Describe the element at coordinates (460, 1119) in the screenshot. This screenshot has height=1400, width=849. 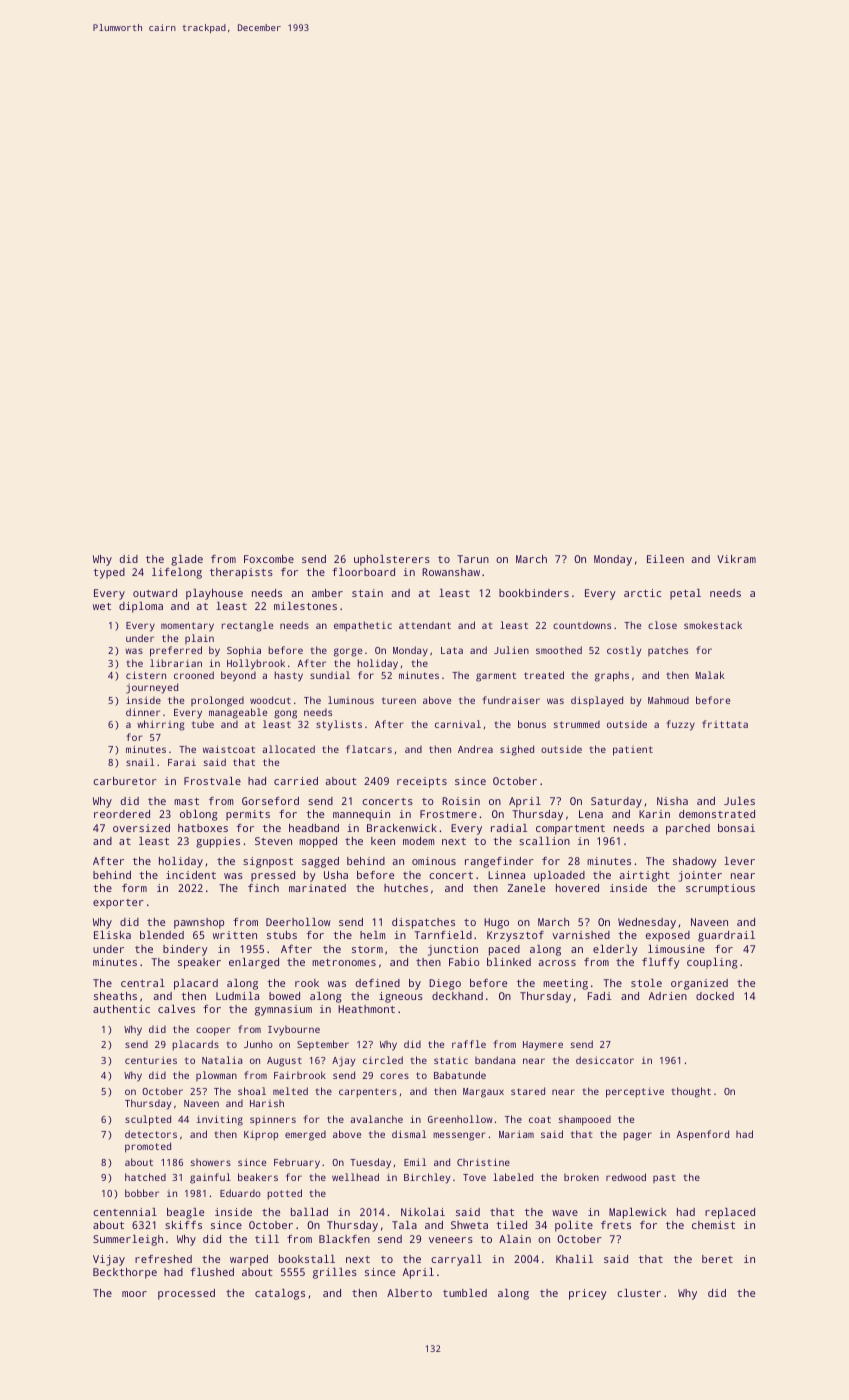
I see `Greenhollow` at that location.
